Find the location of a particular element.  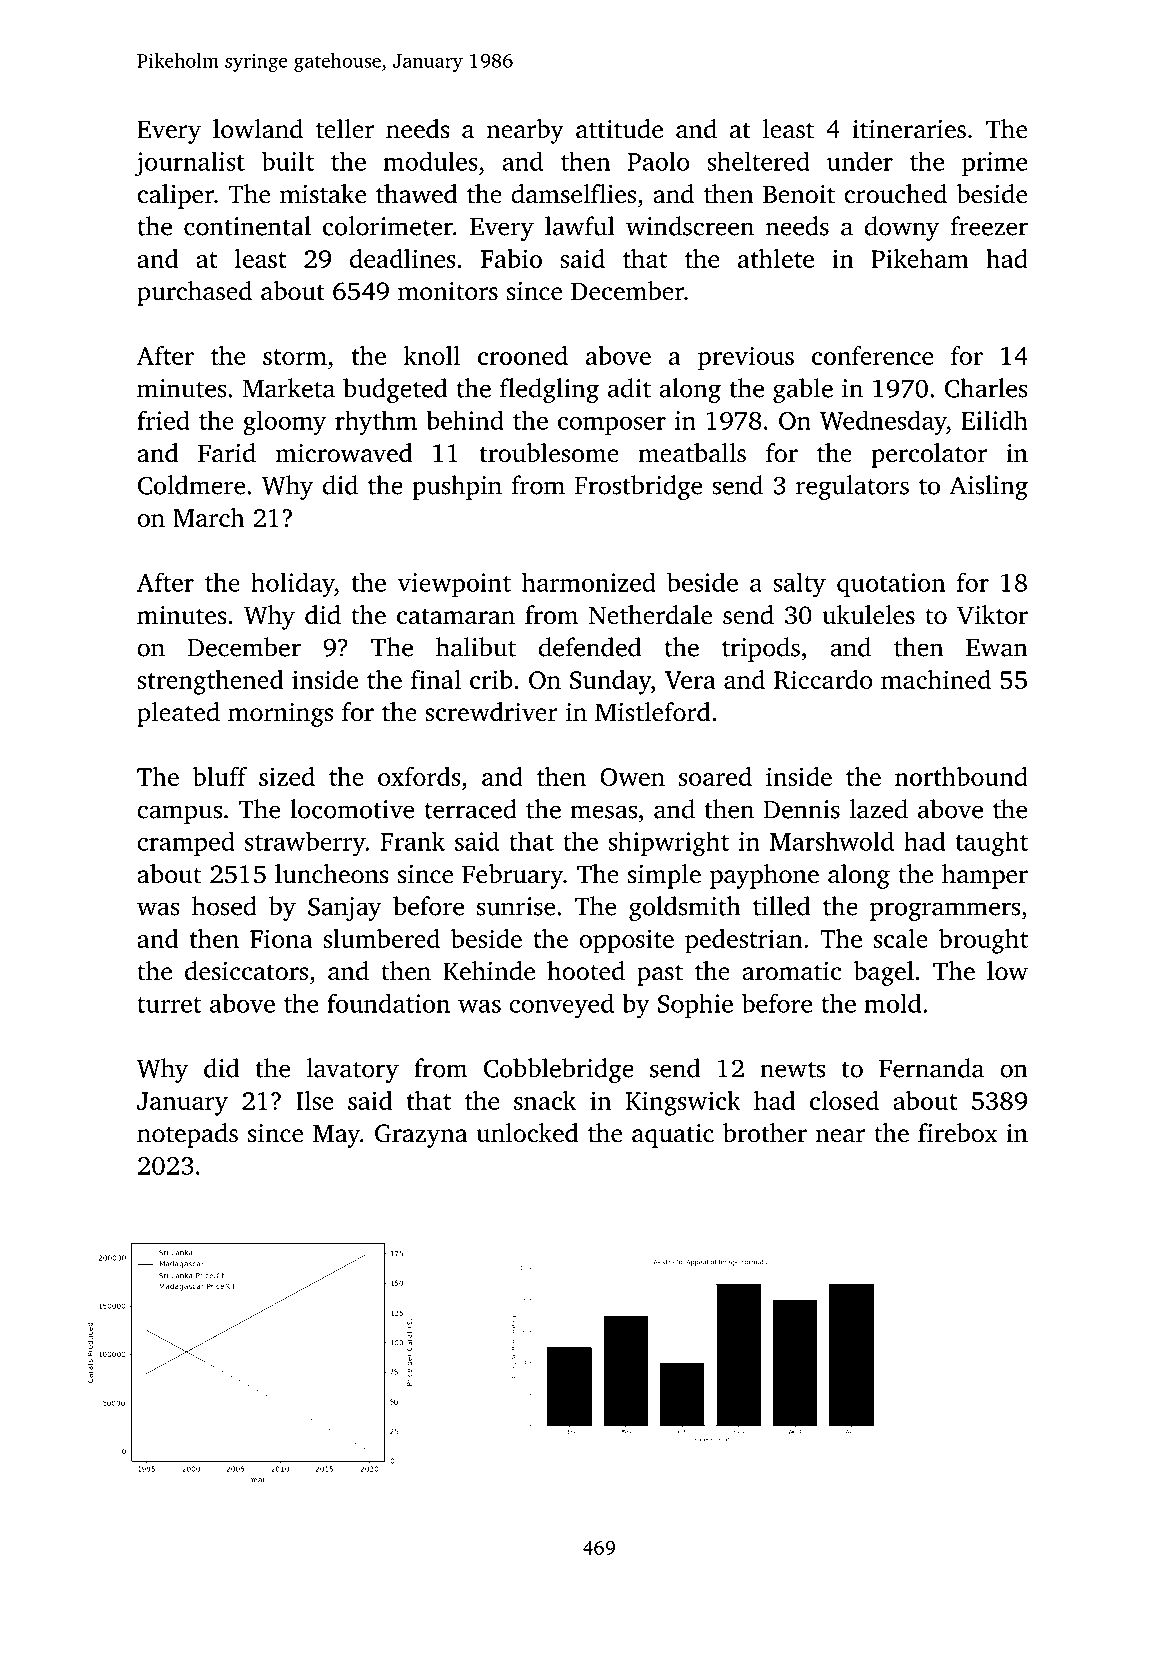

taught is located at coordinates (992, 844).
